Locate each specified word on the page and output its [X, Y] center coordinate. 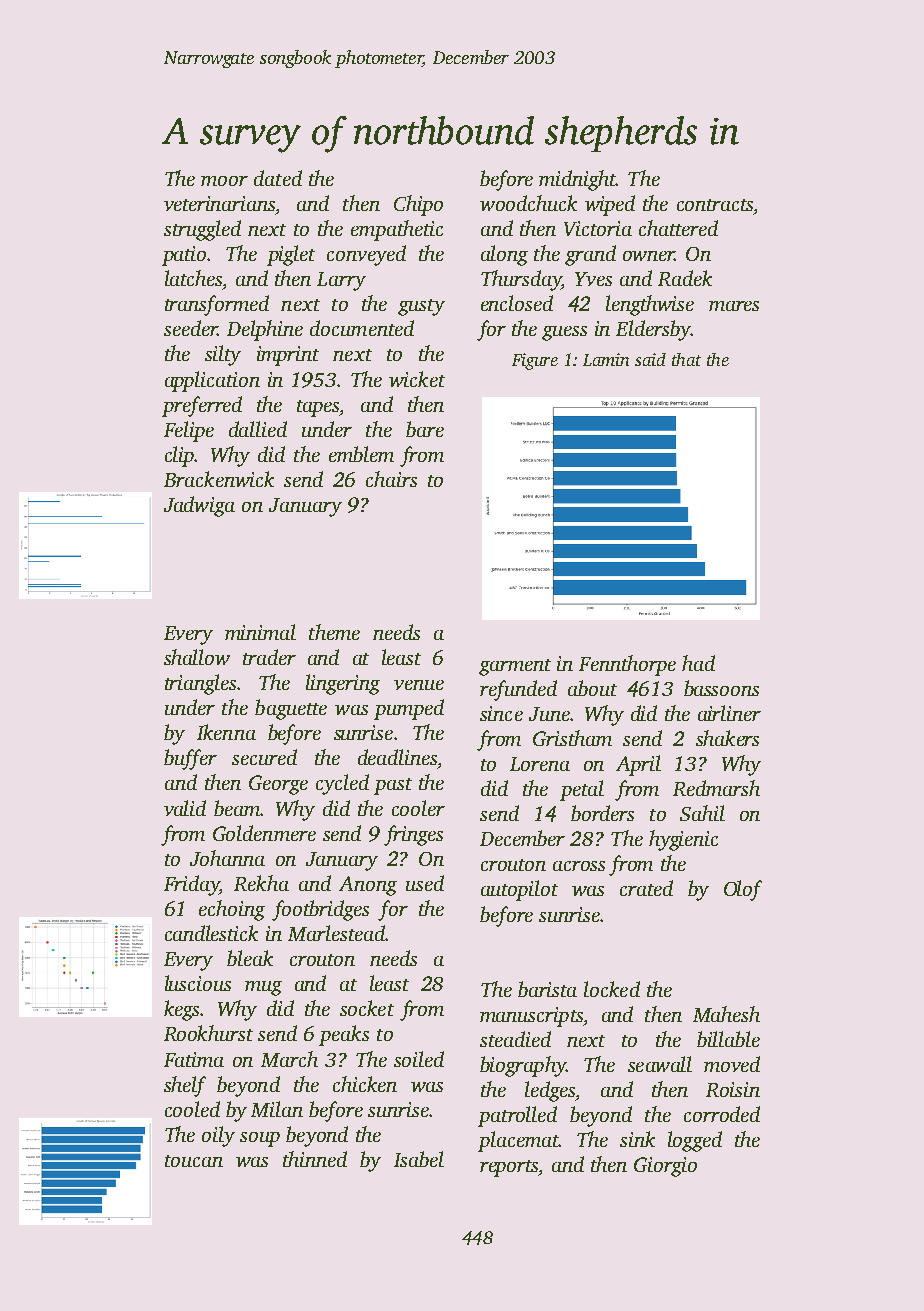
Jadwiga [199, 506]
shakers [727, 738]
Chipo [418, 205]
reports [509, 1168]
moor [224, 181]
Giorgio [665, 1167]
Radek [685, 278]
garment [515, 667]
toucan [194, 1161]
